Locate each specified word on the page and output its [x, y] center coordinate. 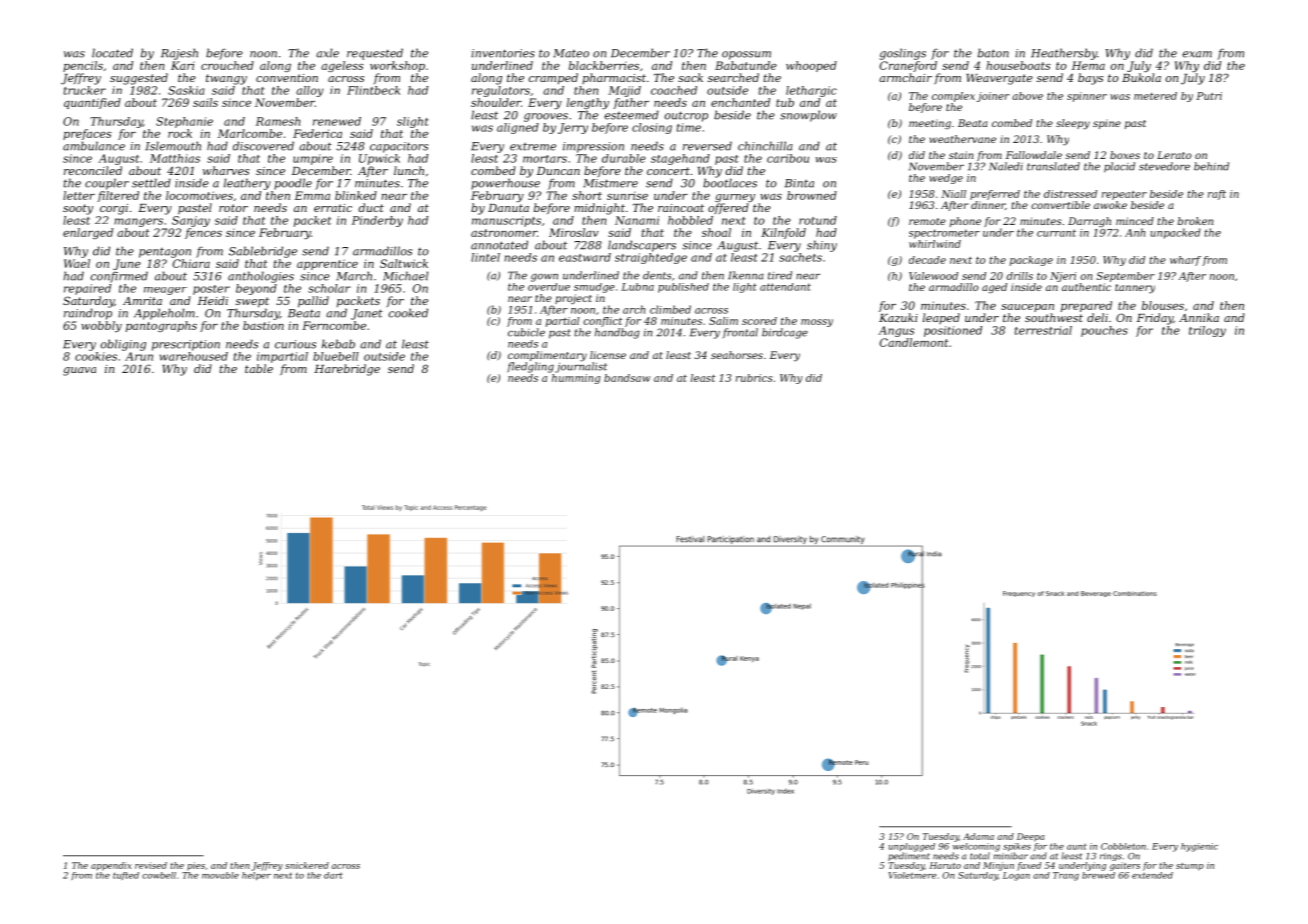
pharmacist [614, 78]
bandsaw [627, 378]
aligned [518, 128]
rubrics [754, 378]
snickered [307, 865]
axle [327, 53]
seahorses [737, 355]
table [259, 368]
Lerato [1174, 155]
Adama [978, 836]
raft [1217, 195]
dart [333, 875]
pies [196, 866]
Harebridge [347, 370]
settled [151, 183]
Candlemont [914, 342]
